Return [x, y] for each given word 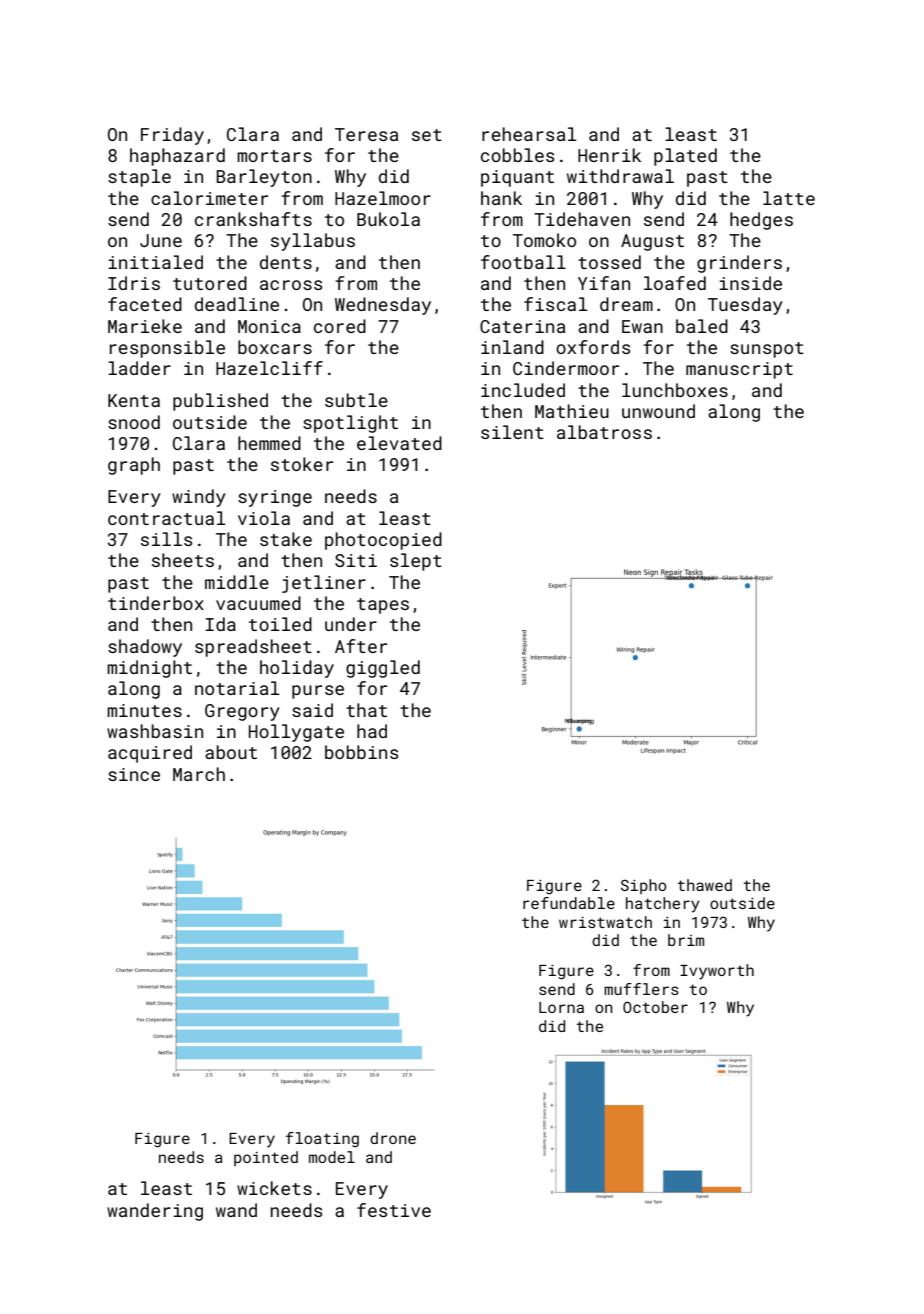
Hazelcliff [269, 368]
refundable [569, 903]
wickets [274, 1188]
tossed [609, 262]
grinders [739, 264]
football [523, 262]
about [231, 752]
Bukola [388, 219]
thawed [704, 885]
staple [139, 178]
